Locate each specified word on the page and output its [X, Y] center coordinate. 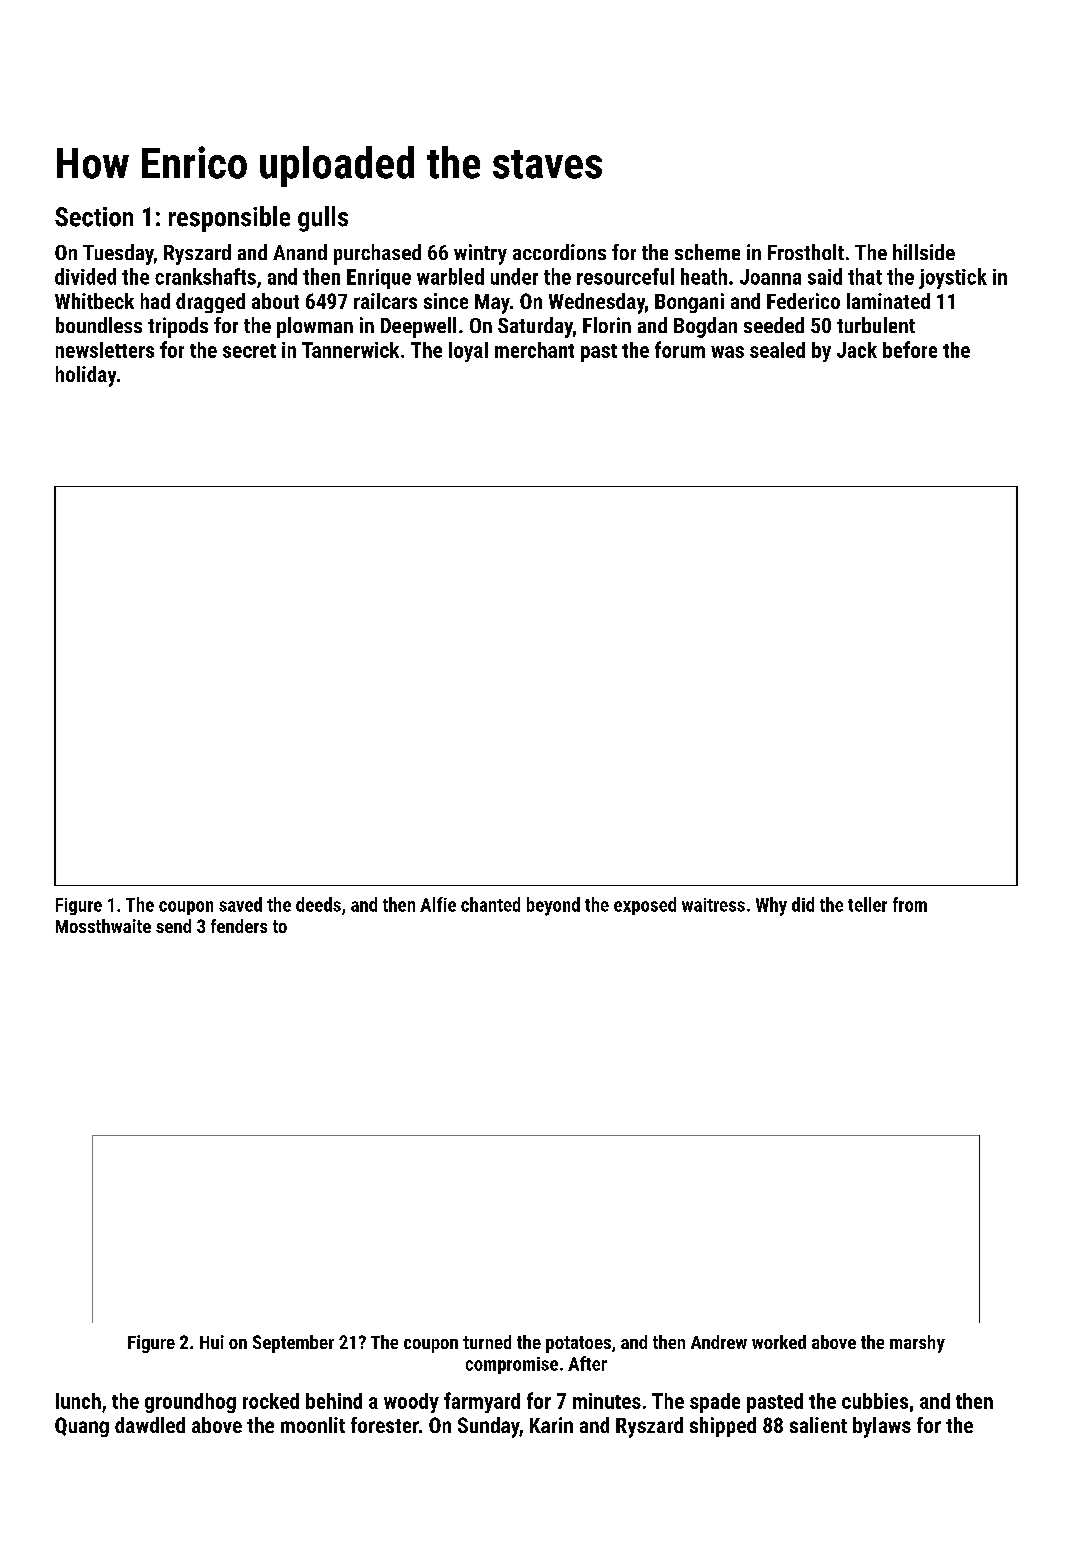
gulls [323, 219]
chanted [490, 904]
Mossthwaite [103, 926]
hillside [924, 252]
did [803, 904]
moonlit [313, 1425]
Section [94, 217]
